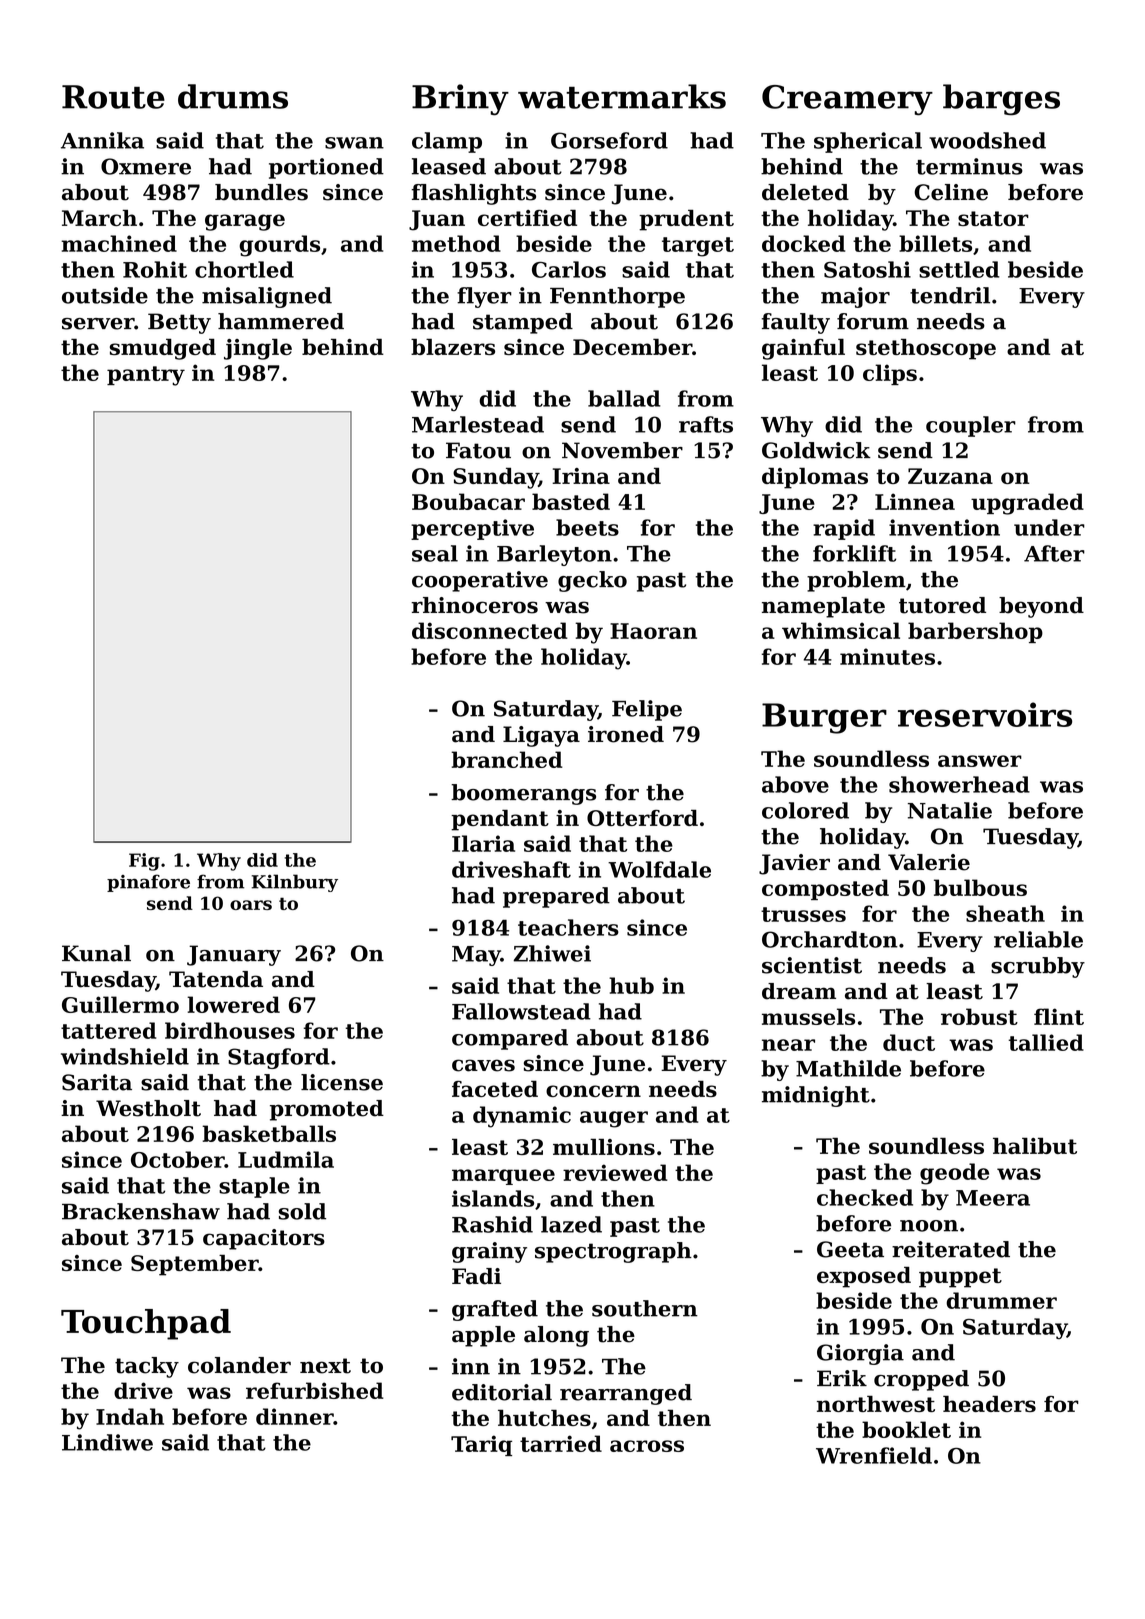  I want to click on Tariq, so click(481, 1445).
